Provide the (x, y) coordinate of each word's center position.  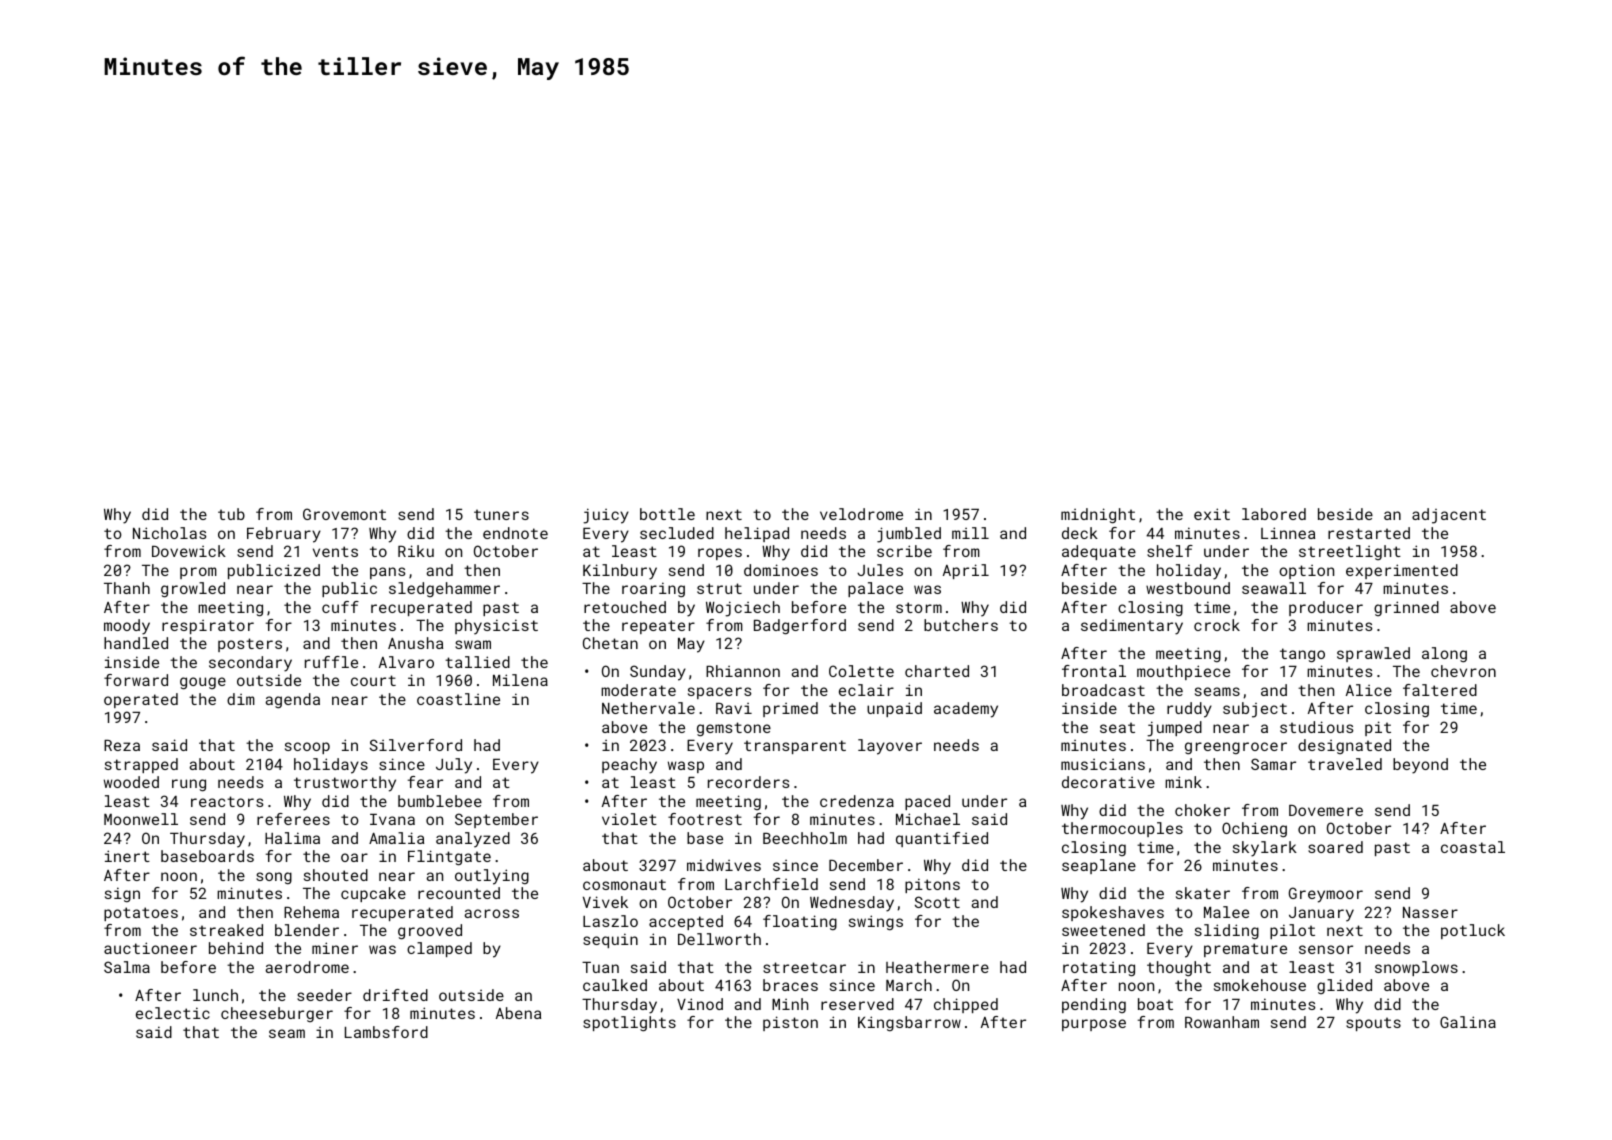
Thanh (127, 588)
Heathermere (937, 967)
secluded (677, 533)
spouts (1373, 1024)
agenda (292, 700)
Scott (937, 902)
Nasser (1430, 912)
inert (127, 856)
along (1444, 654)
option (1306, 572)
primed (790, 709)
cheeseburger (277, 1014)
